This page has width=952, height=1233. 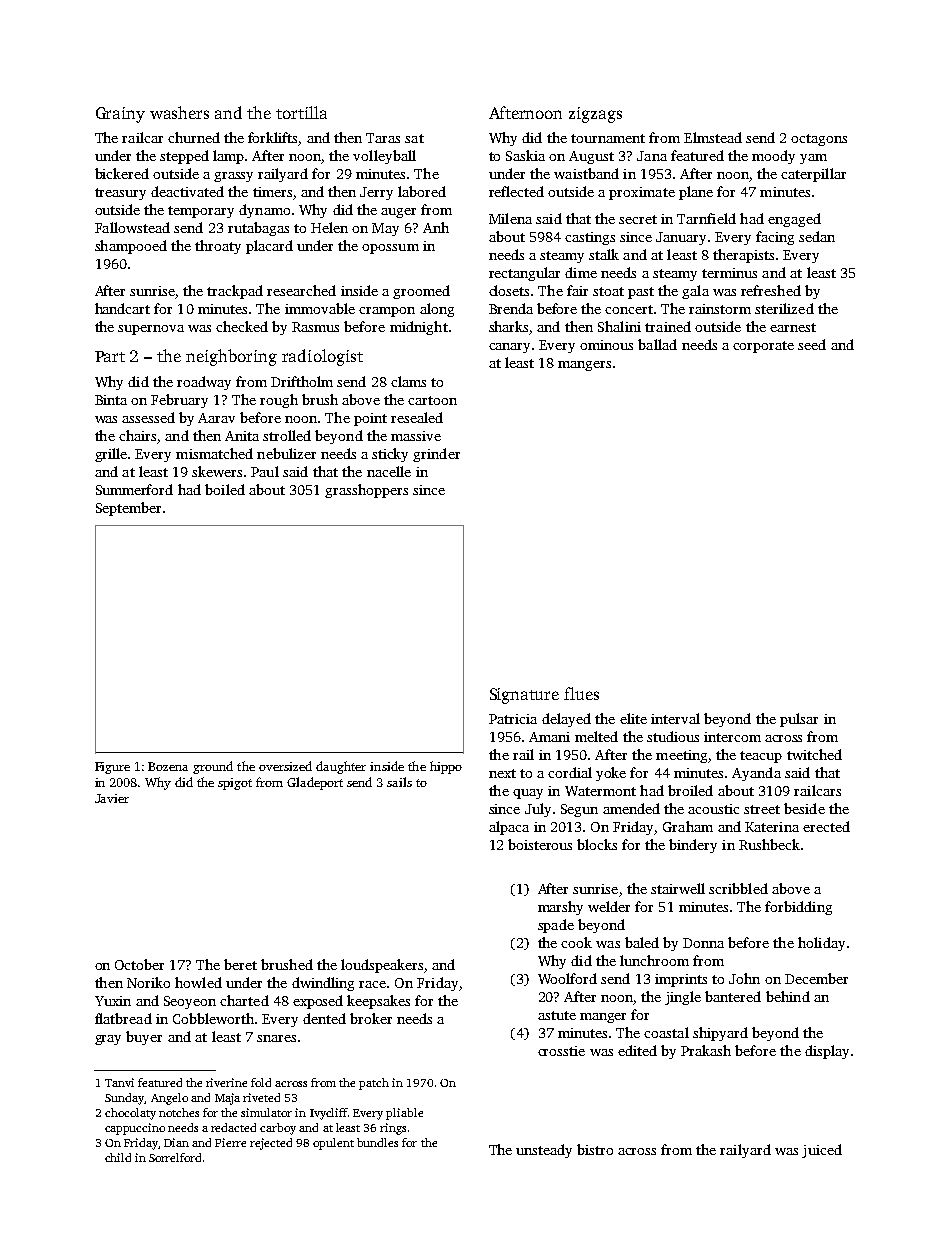 I want to click on immovable, so click(x=320, y=308).
